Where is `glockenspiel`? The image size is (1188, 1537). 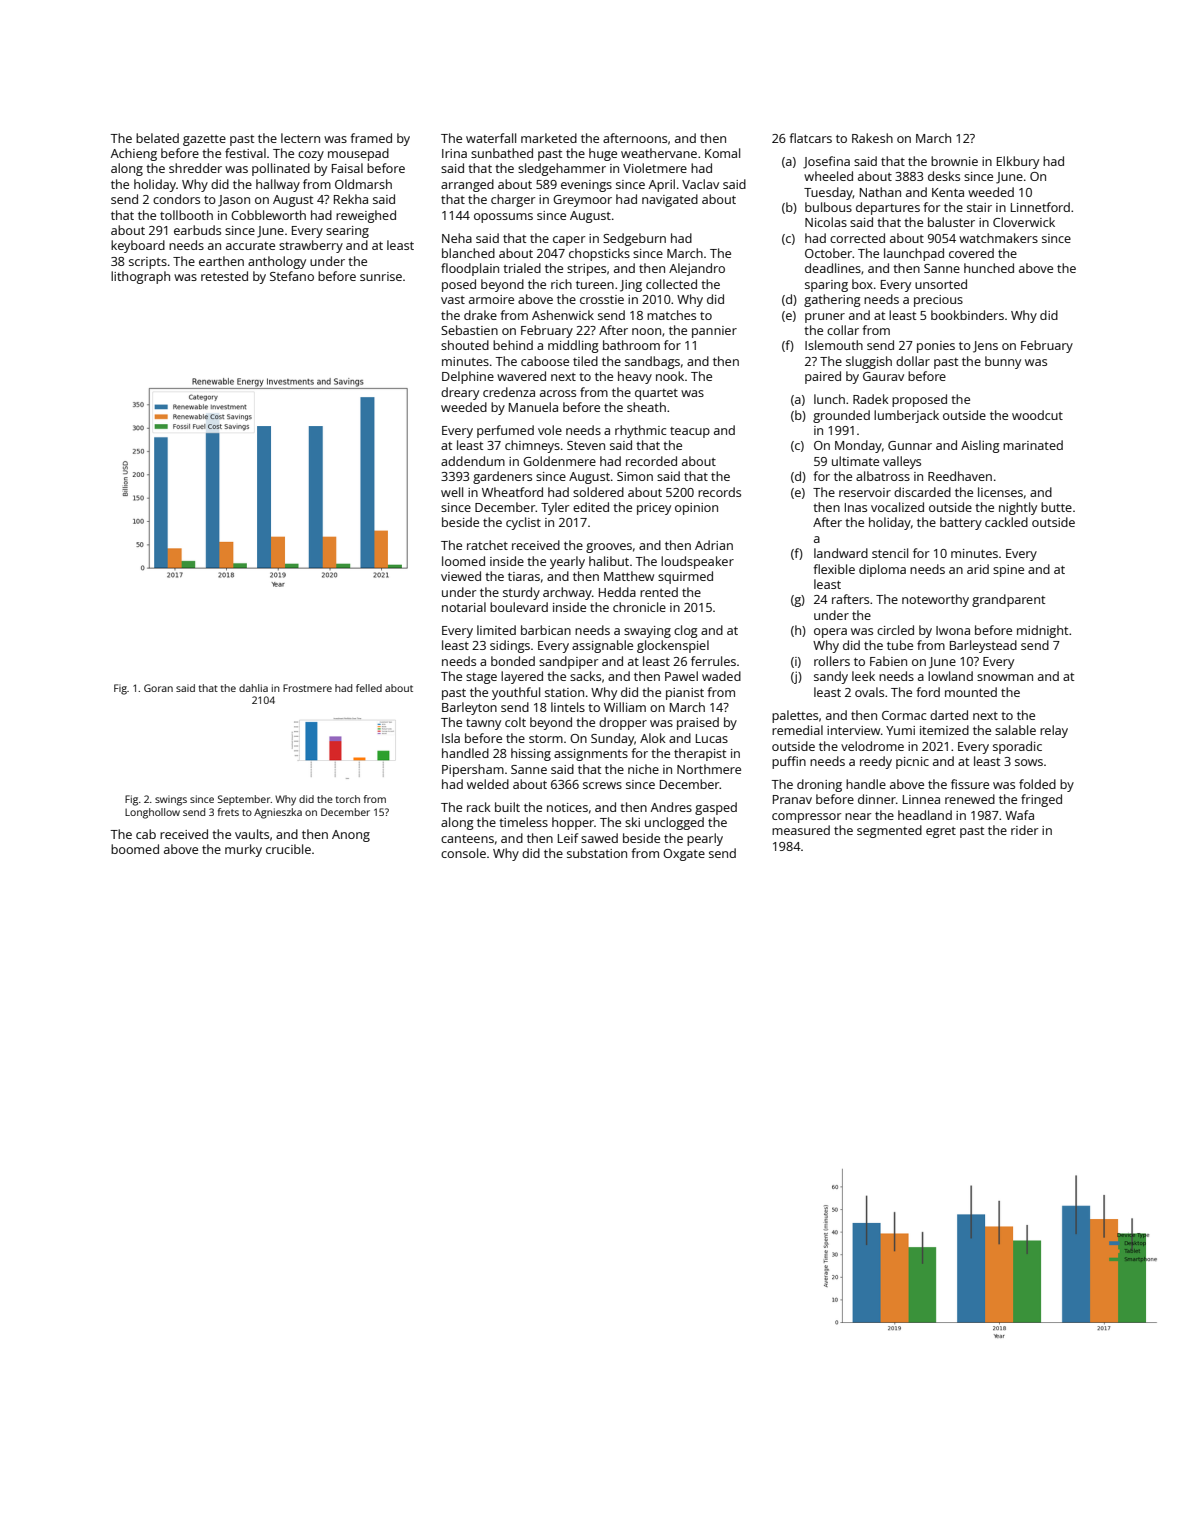
glockenspiel is located at coordinates (673, 646).
